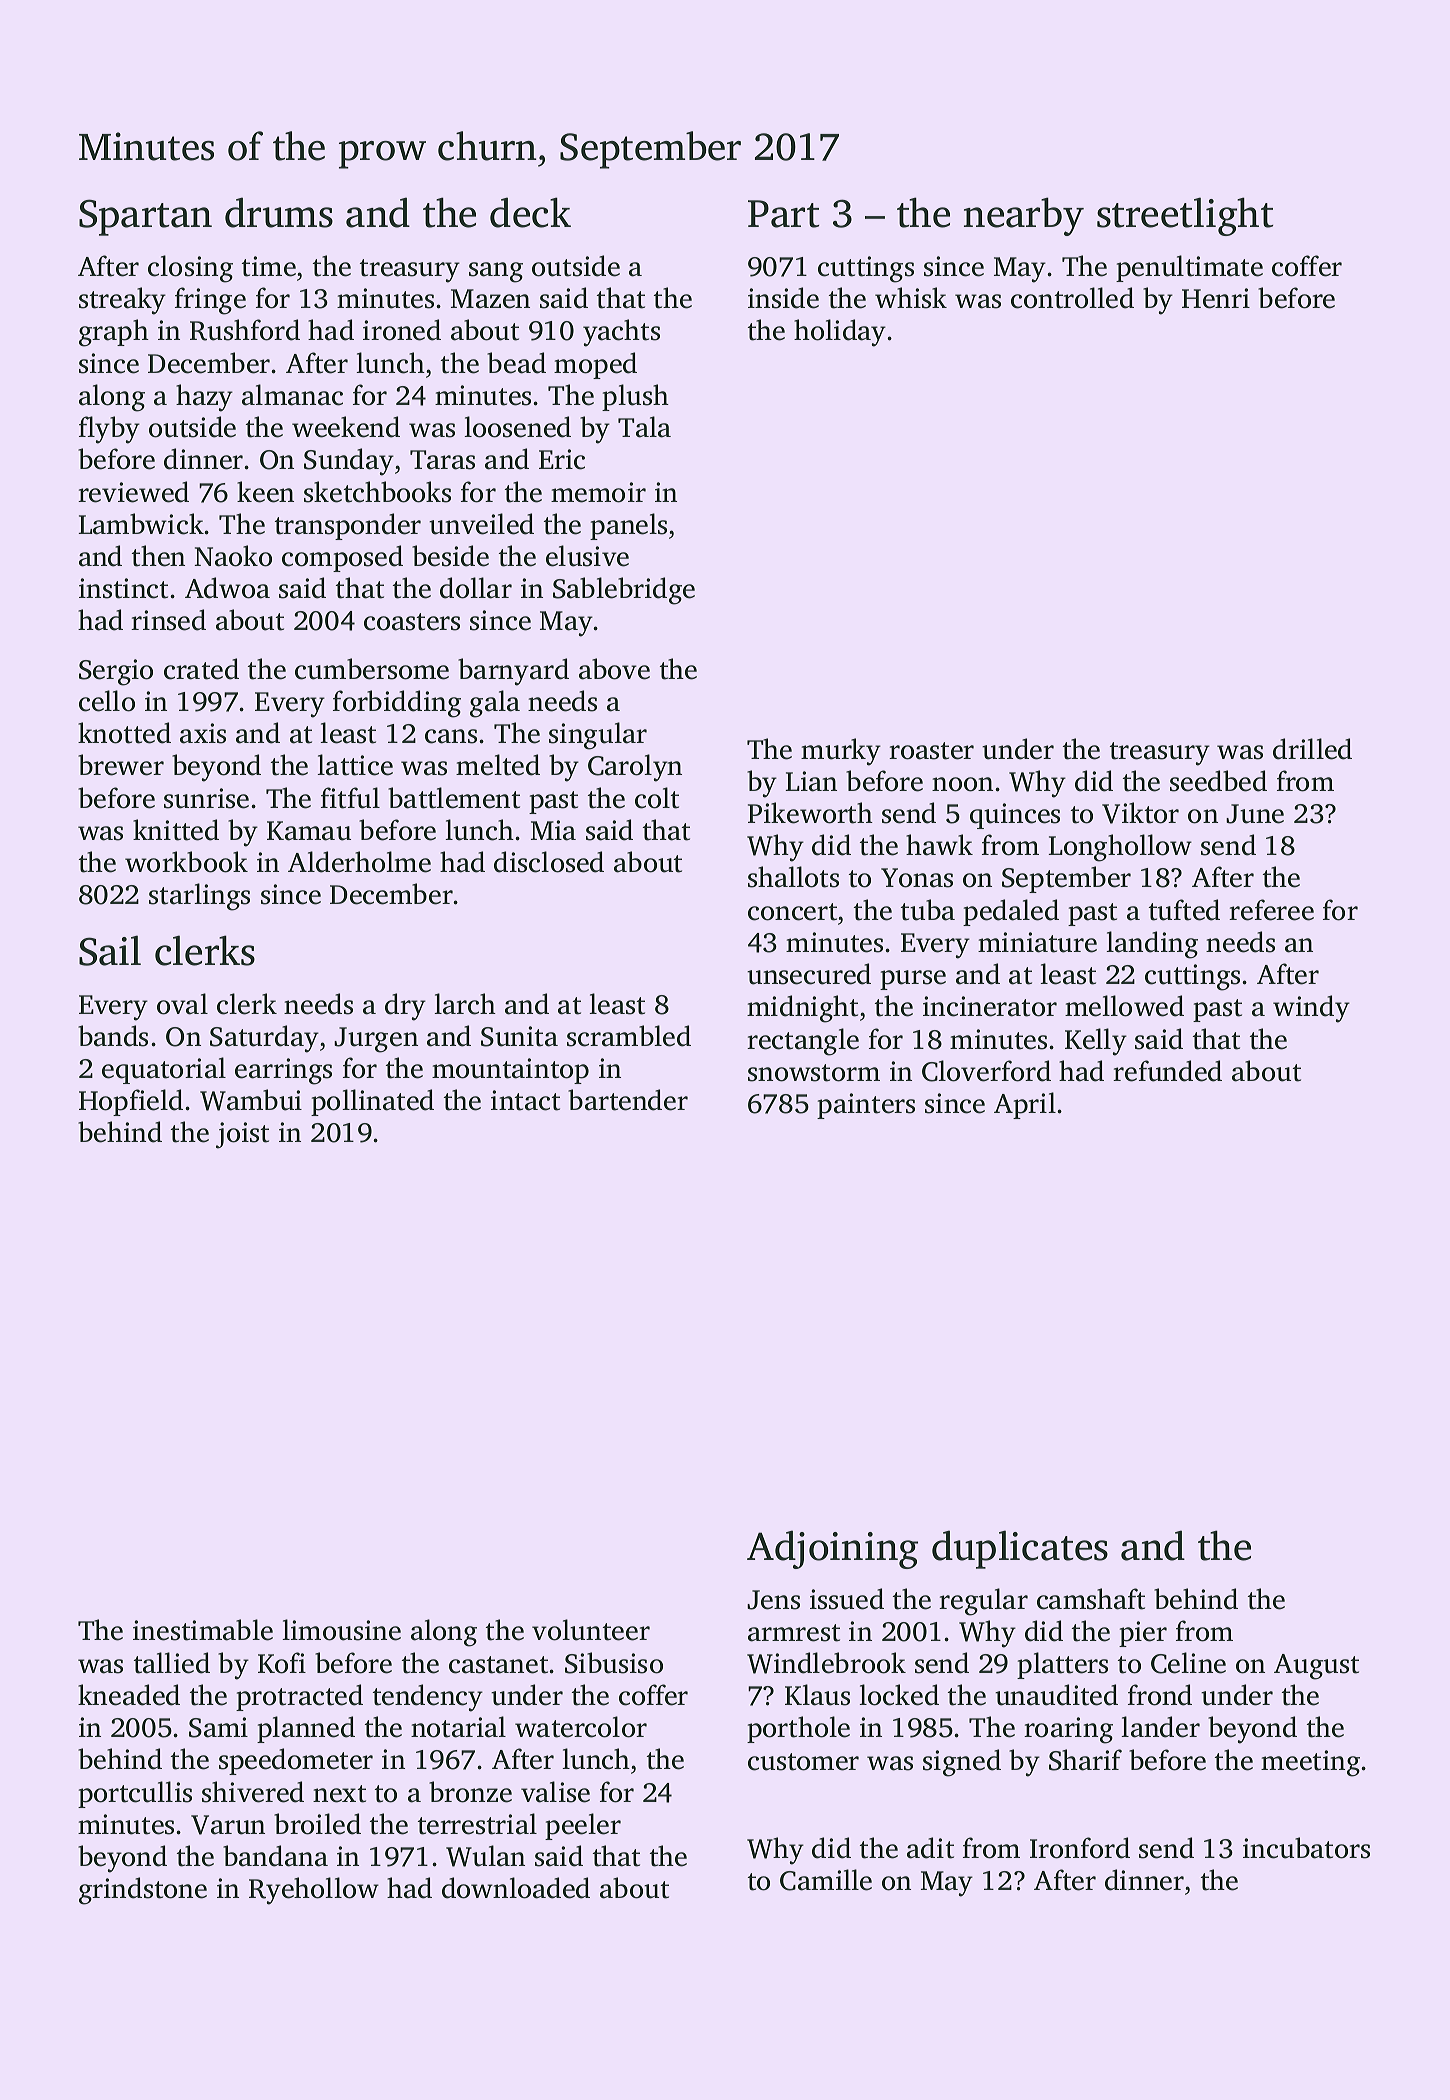  I want to click on Camille, so click(826, 1880).
